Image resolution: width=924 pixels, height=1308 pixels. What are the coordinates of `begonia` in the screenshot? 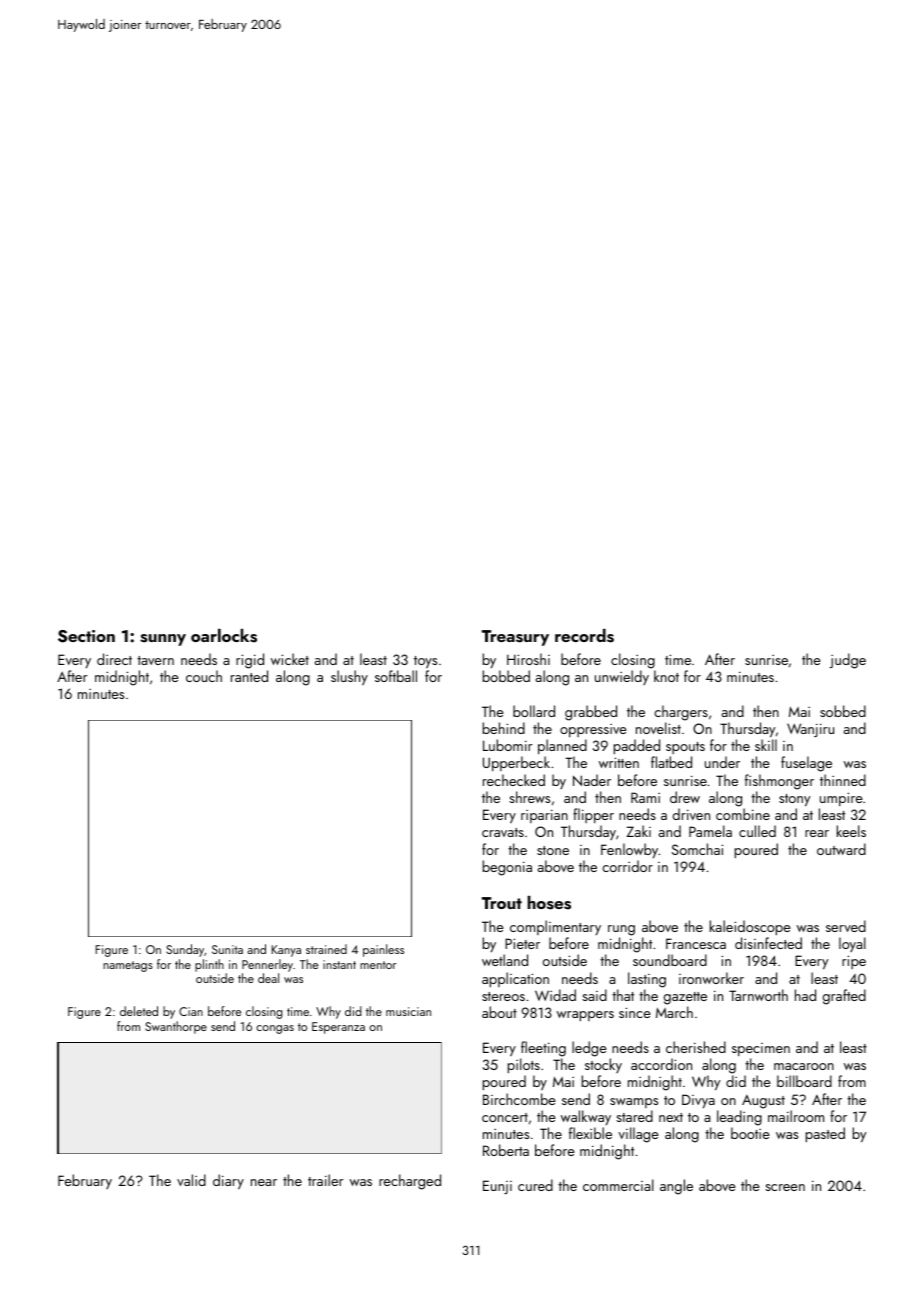 It's located at (507, 868).
